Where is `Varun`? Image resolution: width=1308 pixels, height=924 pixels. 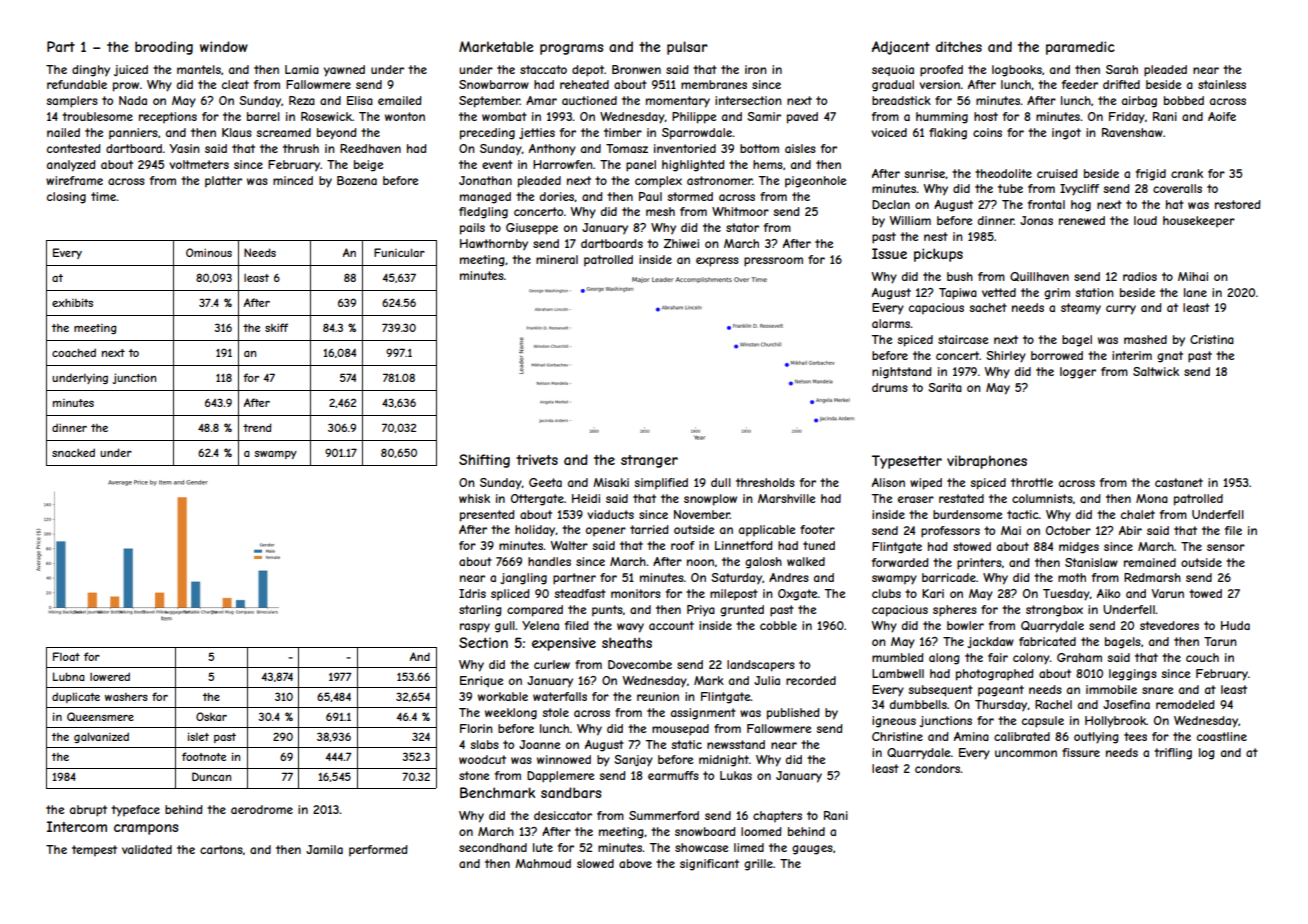
Varun is located at coordinates (1168, 593).
